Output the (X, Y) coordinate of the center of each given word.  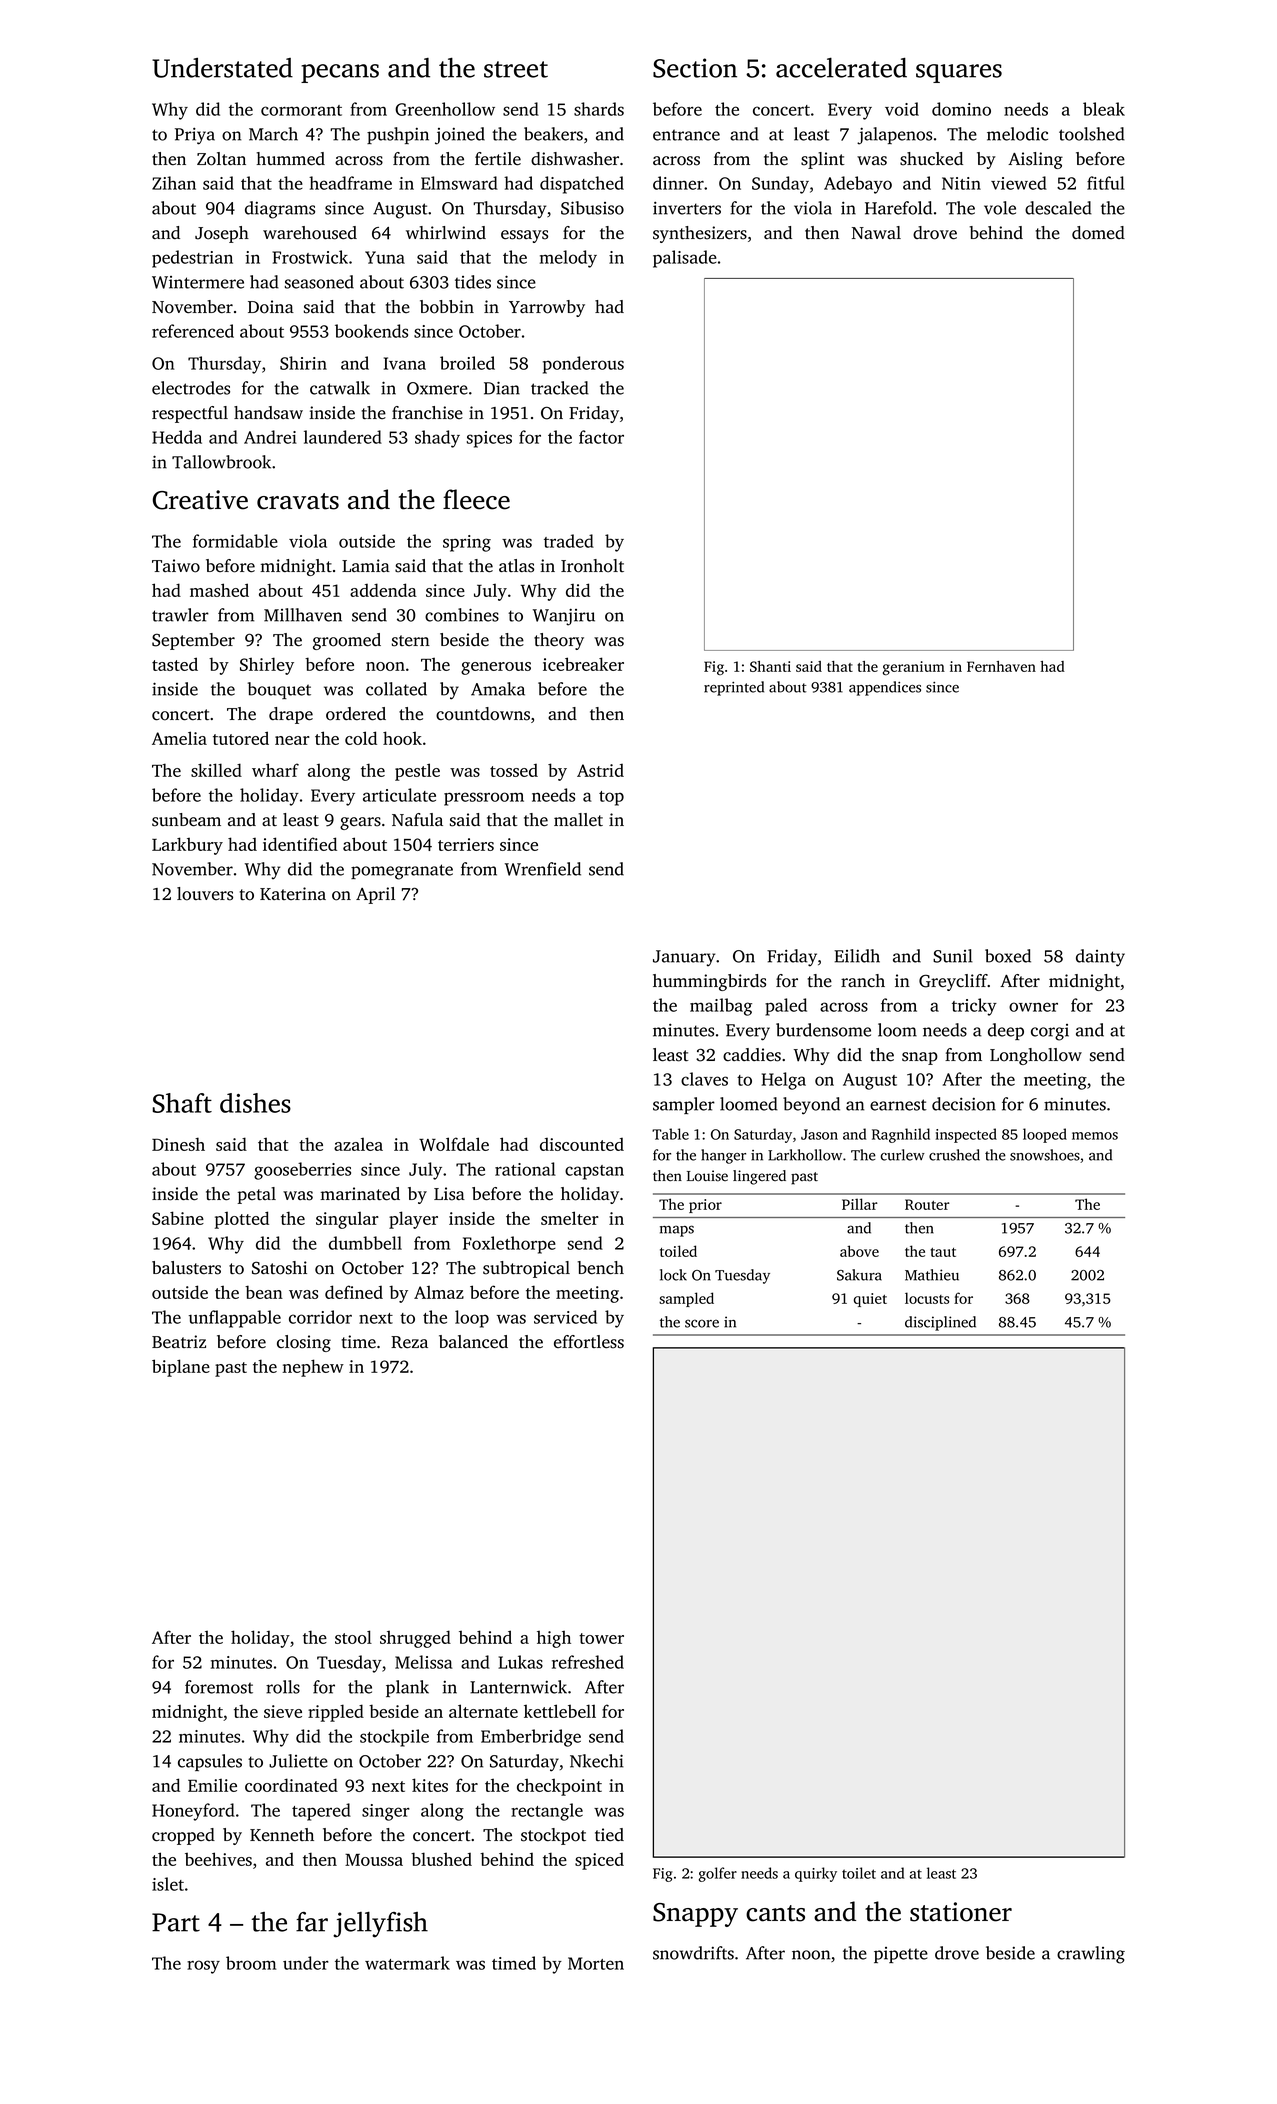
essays (524, 236)
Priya (195, 136)
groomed (347, 641)
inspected (966, 1135)
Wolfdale (454, 1144)
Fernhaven (1001, 666)
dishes (255, 1103)
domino (961, 109)
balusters (186, 1268)
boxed (1008, 956)
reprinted (734, 688)
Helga (784, 1081)
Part (176, 1922)
